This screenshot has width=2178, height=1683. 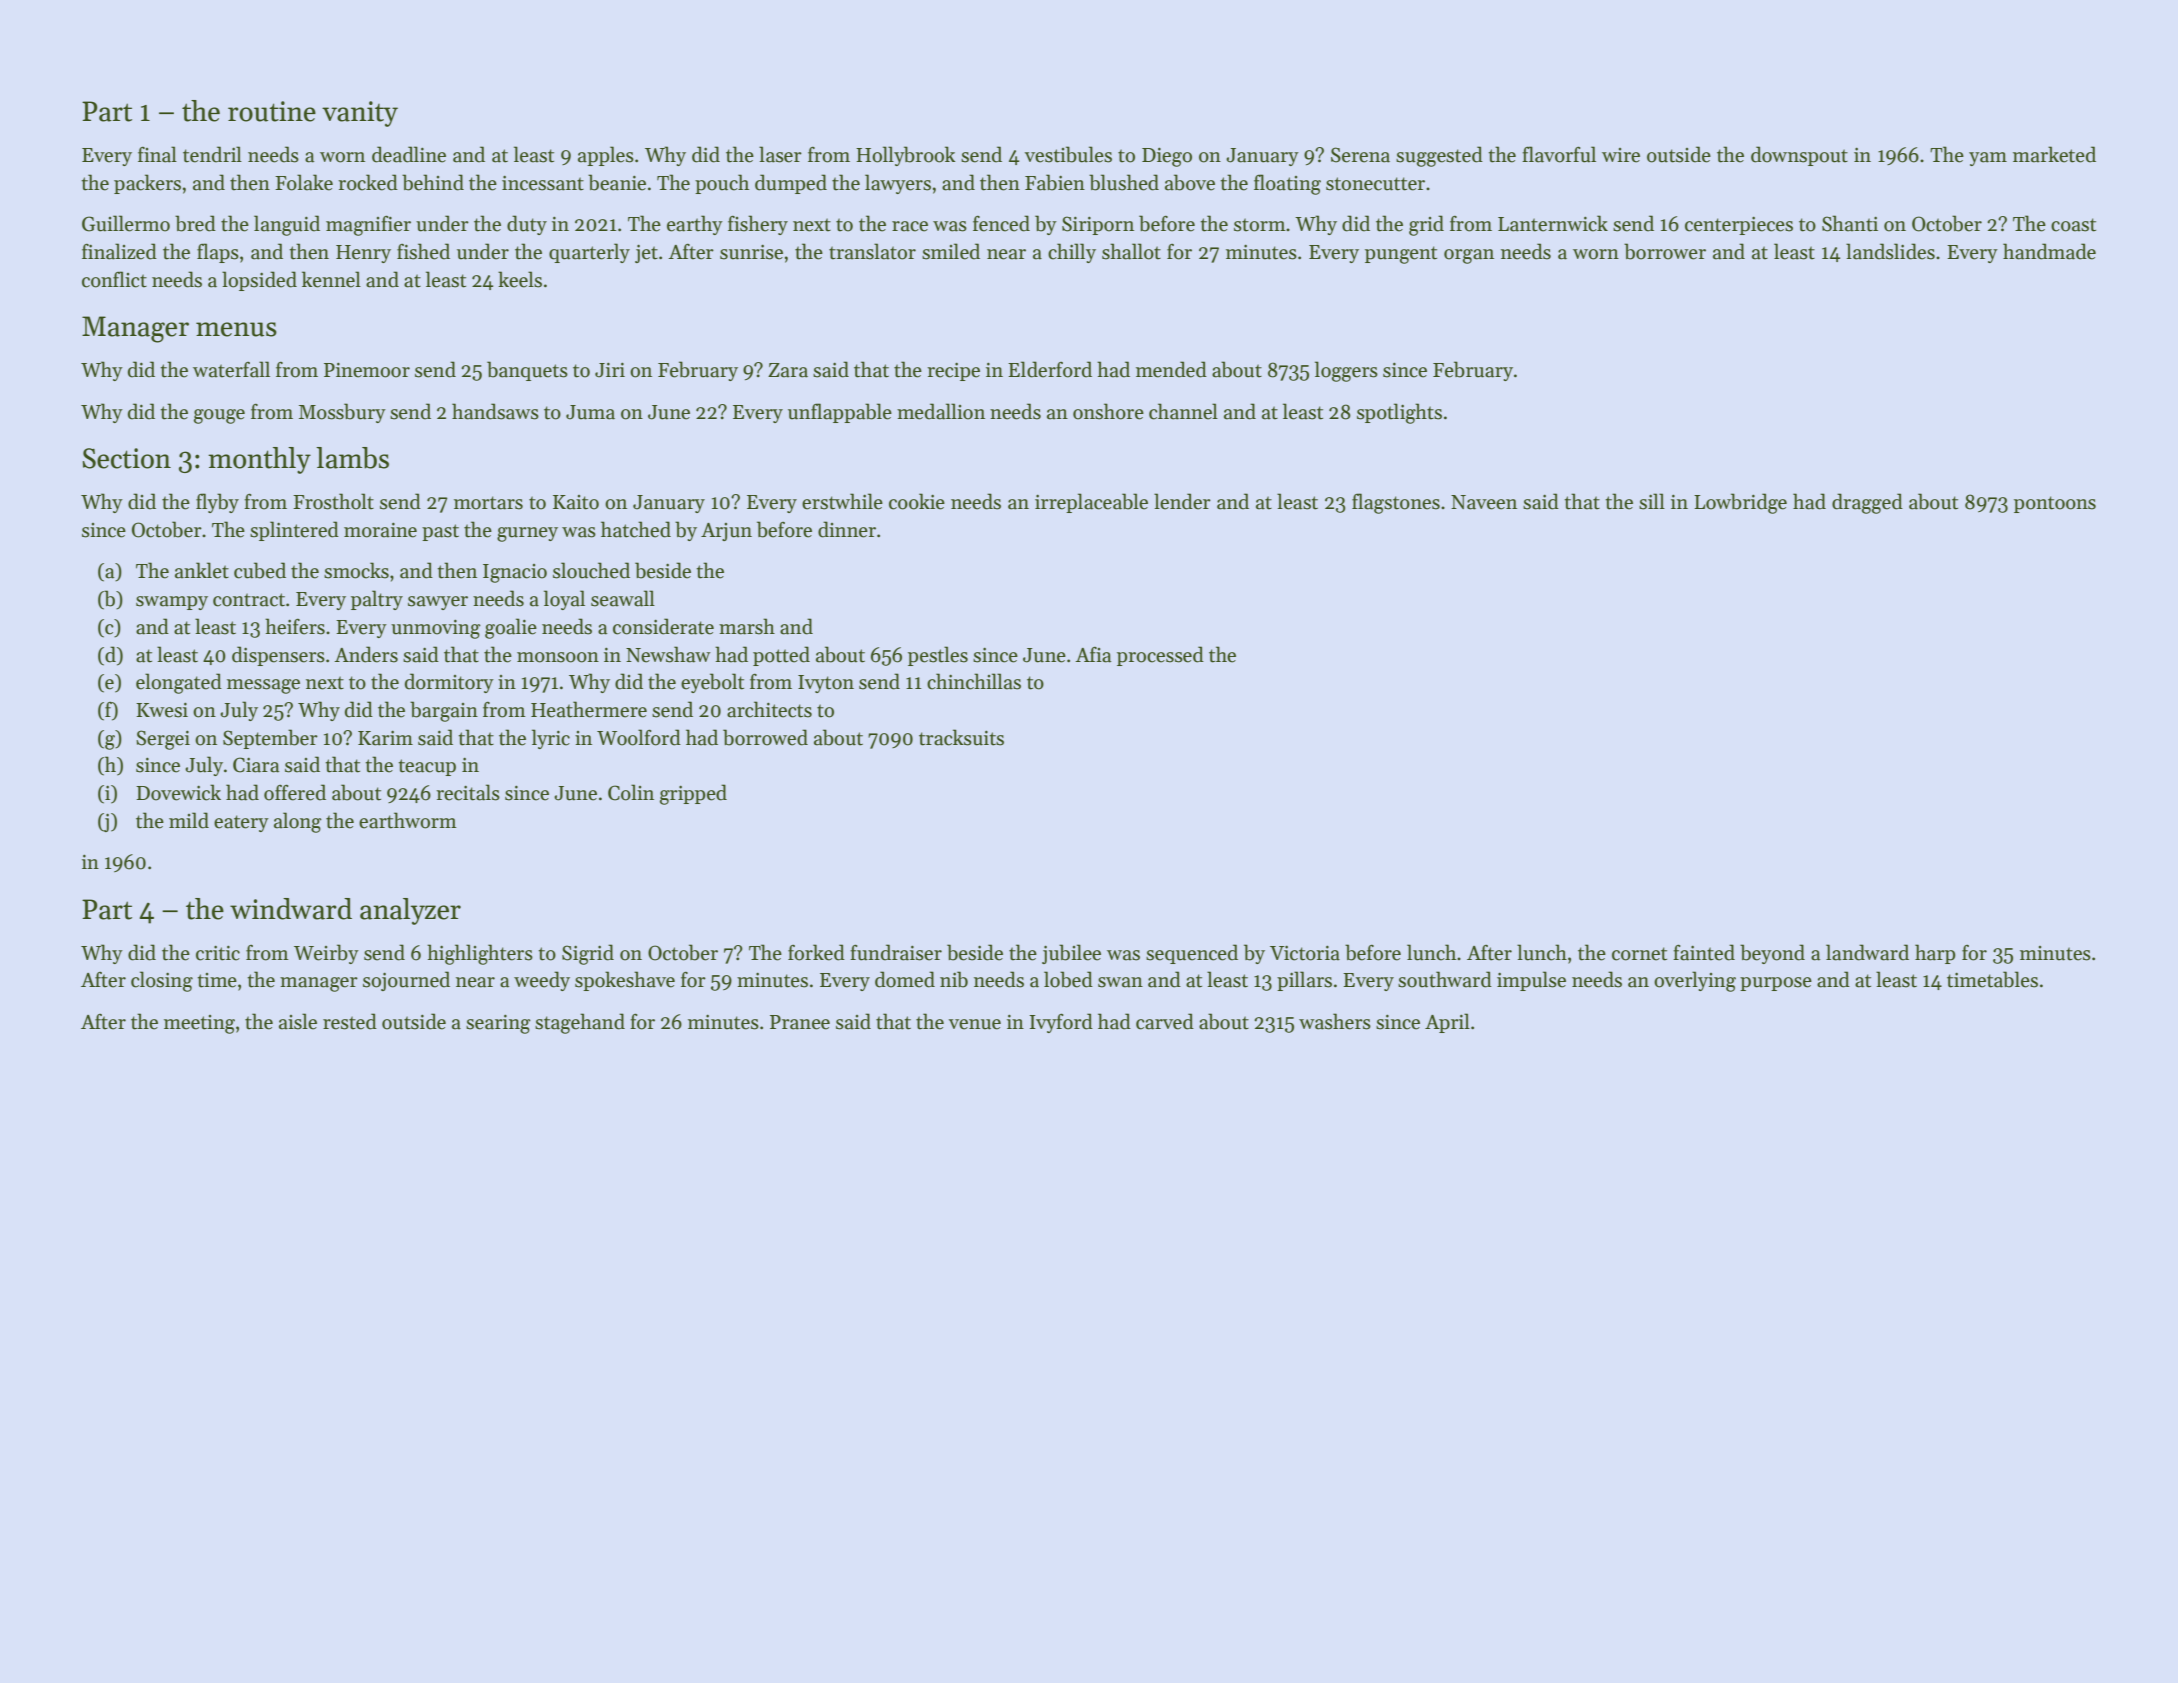 I want to click on unflappable, so click(x=840, y=413).
